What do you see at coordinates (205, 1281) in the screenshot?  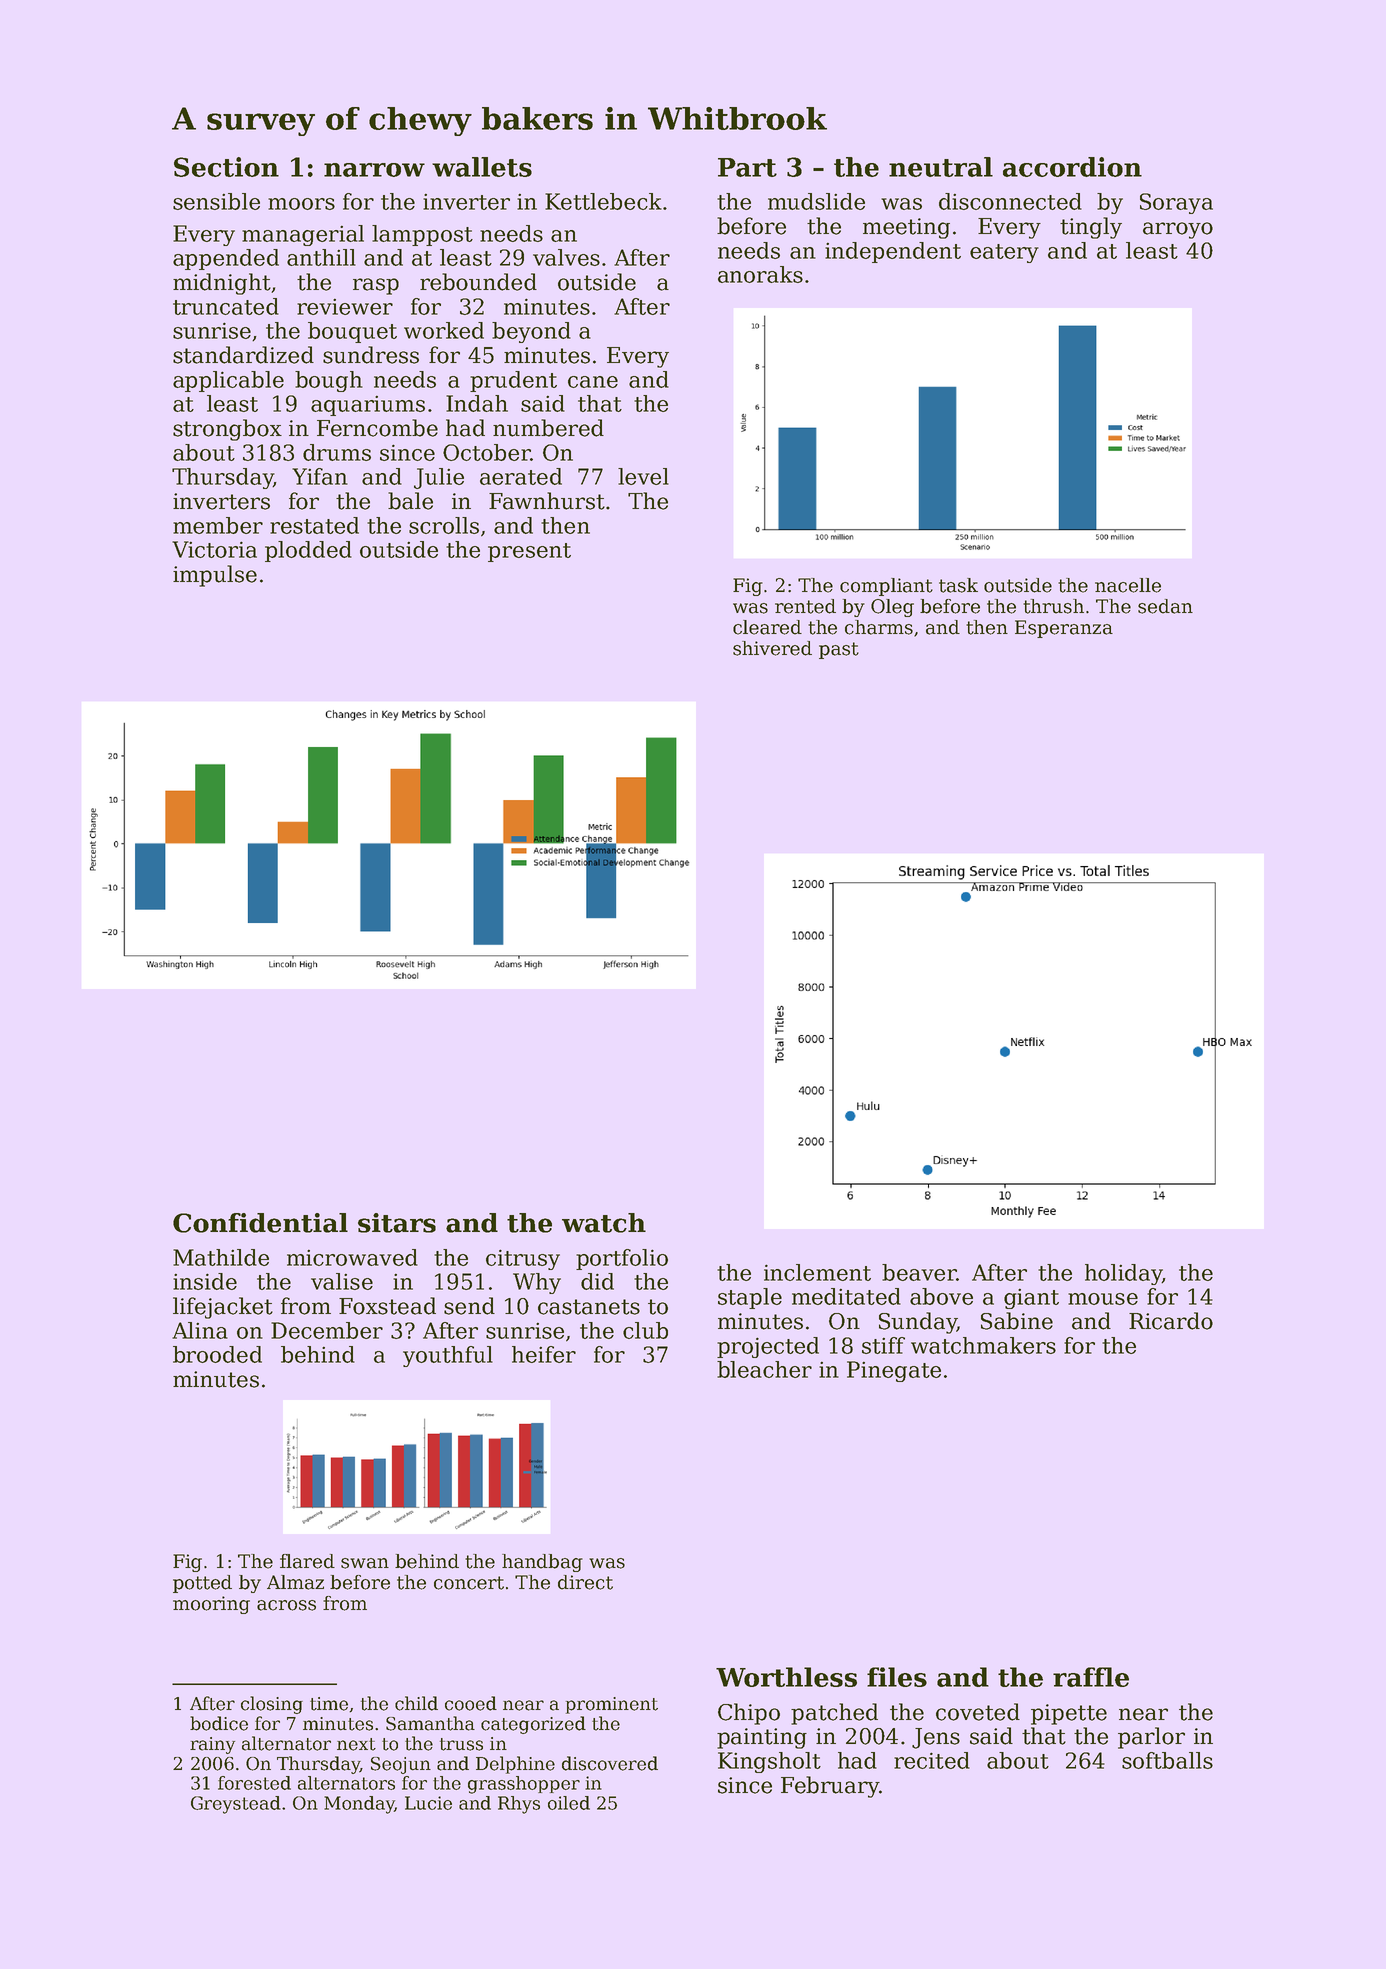 I see `inside` at bounding box center [205, 1281].
